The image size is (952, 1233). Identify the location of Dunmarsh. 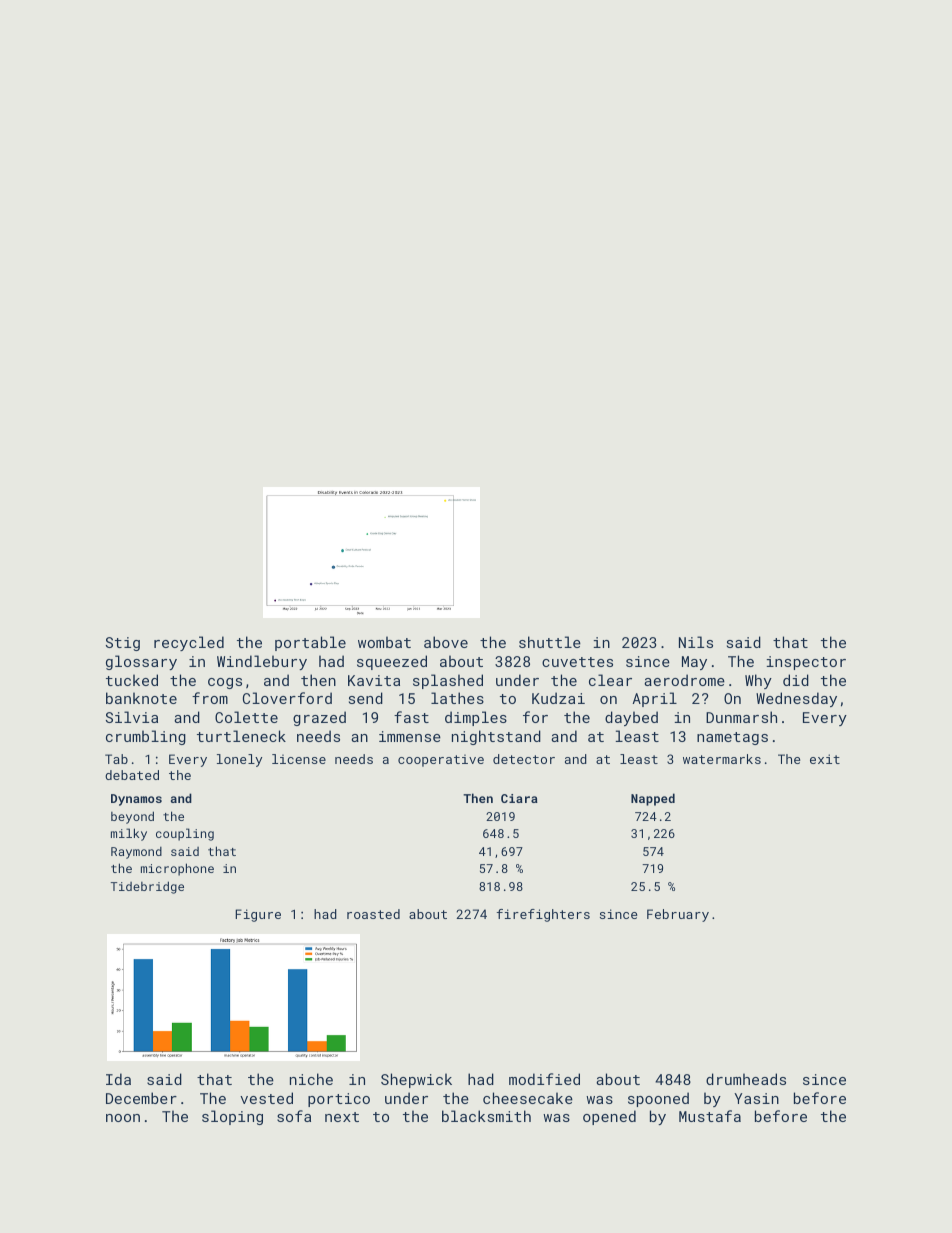
(741, 717).
